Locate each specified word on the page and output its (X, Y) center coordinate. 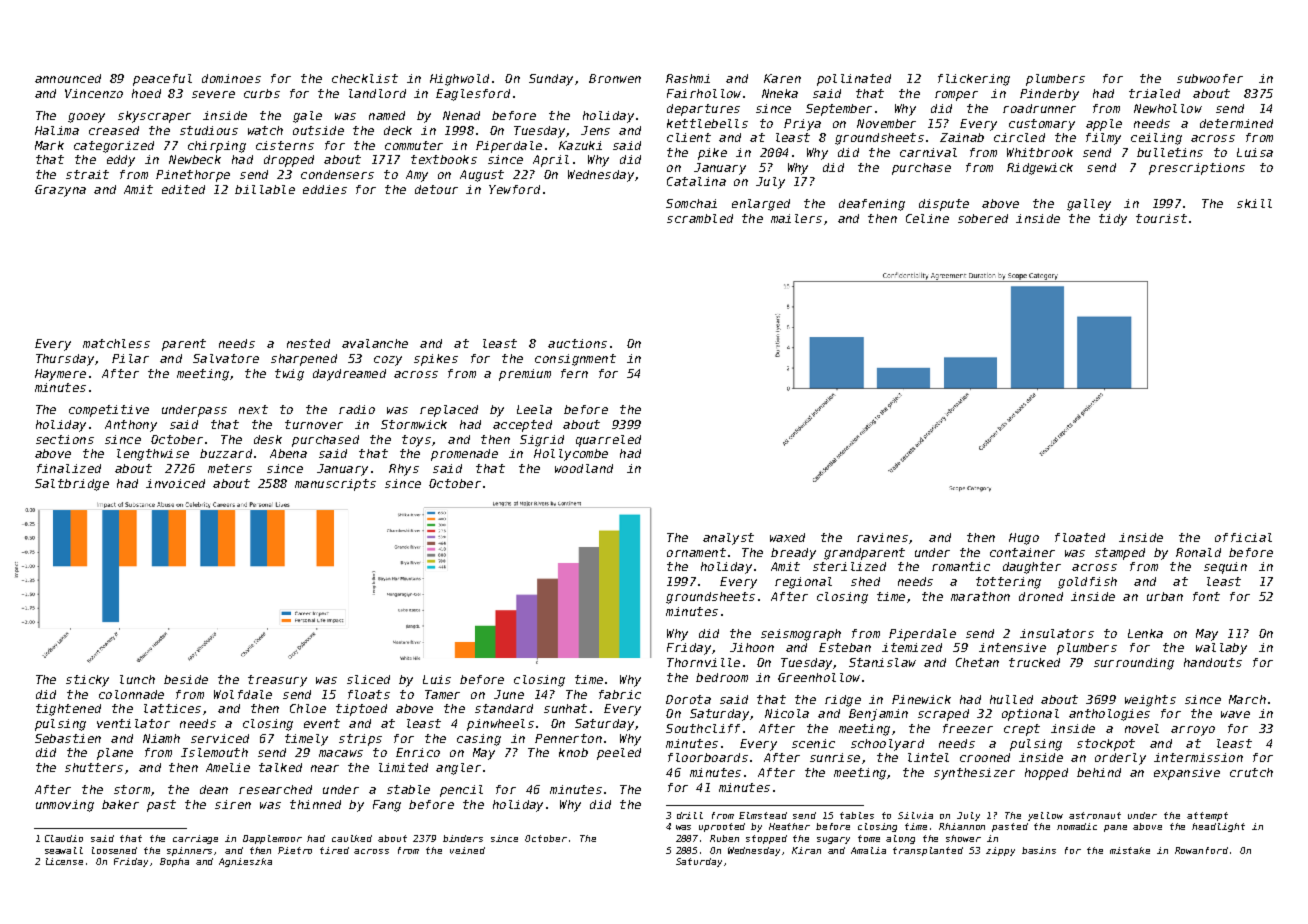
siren (233, 804)
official (1243, 537)
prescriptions (1197, 169)
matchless (116, 343)
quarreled (608, 441)
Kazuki (580, 145)
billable (265, 189)
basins (1039, 850)
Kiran (806, 850)
